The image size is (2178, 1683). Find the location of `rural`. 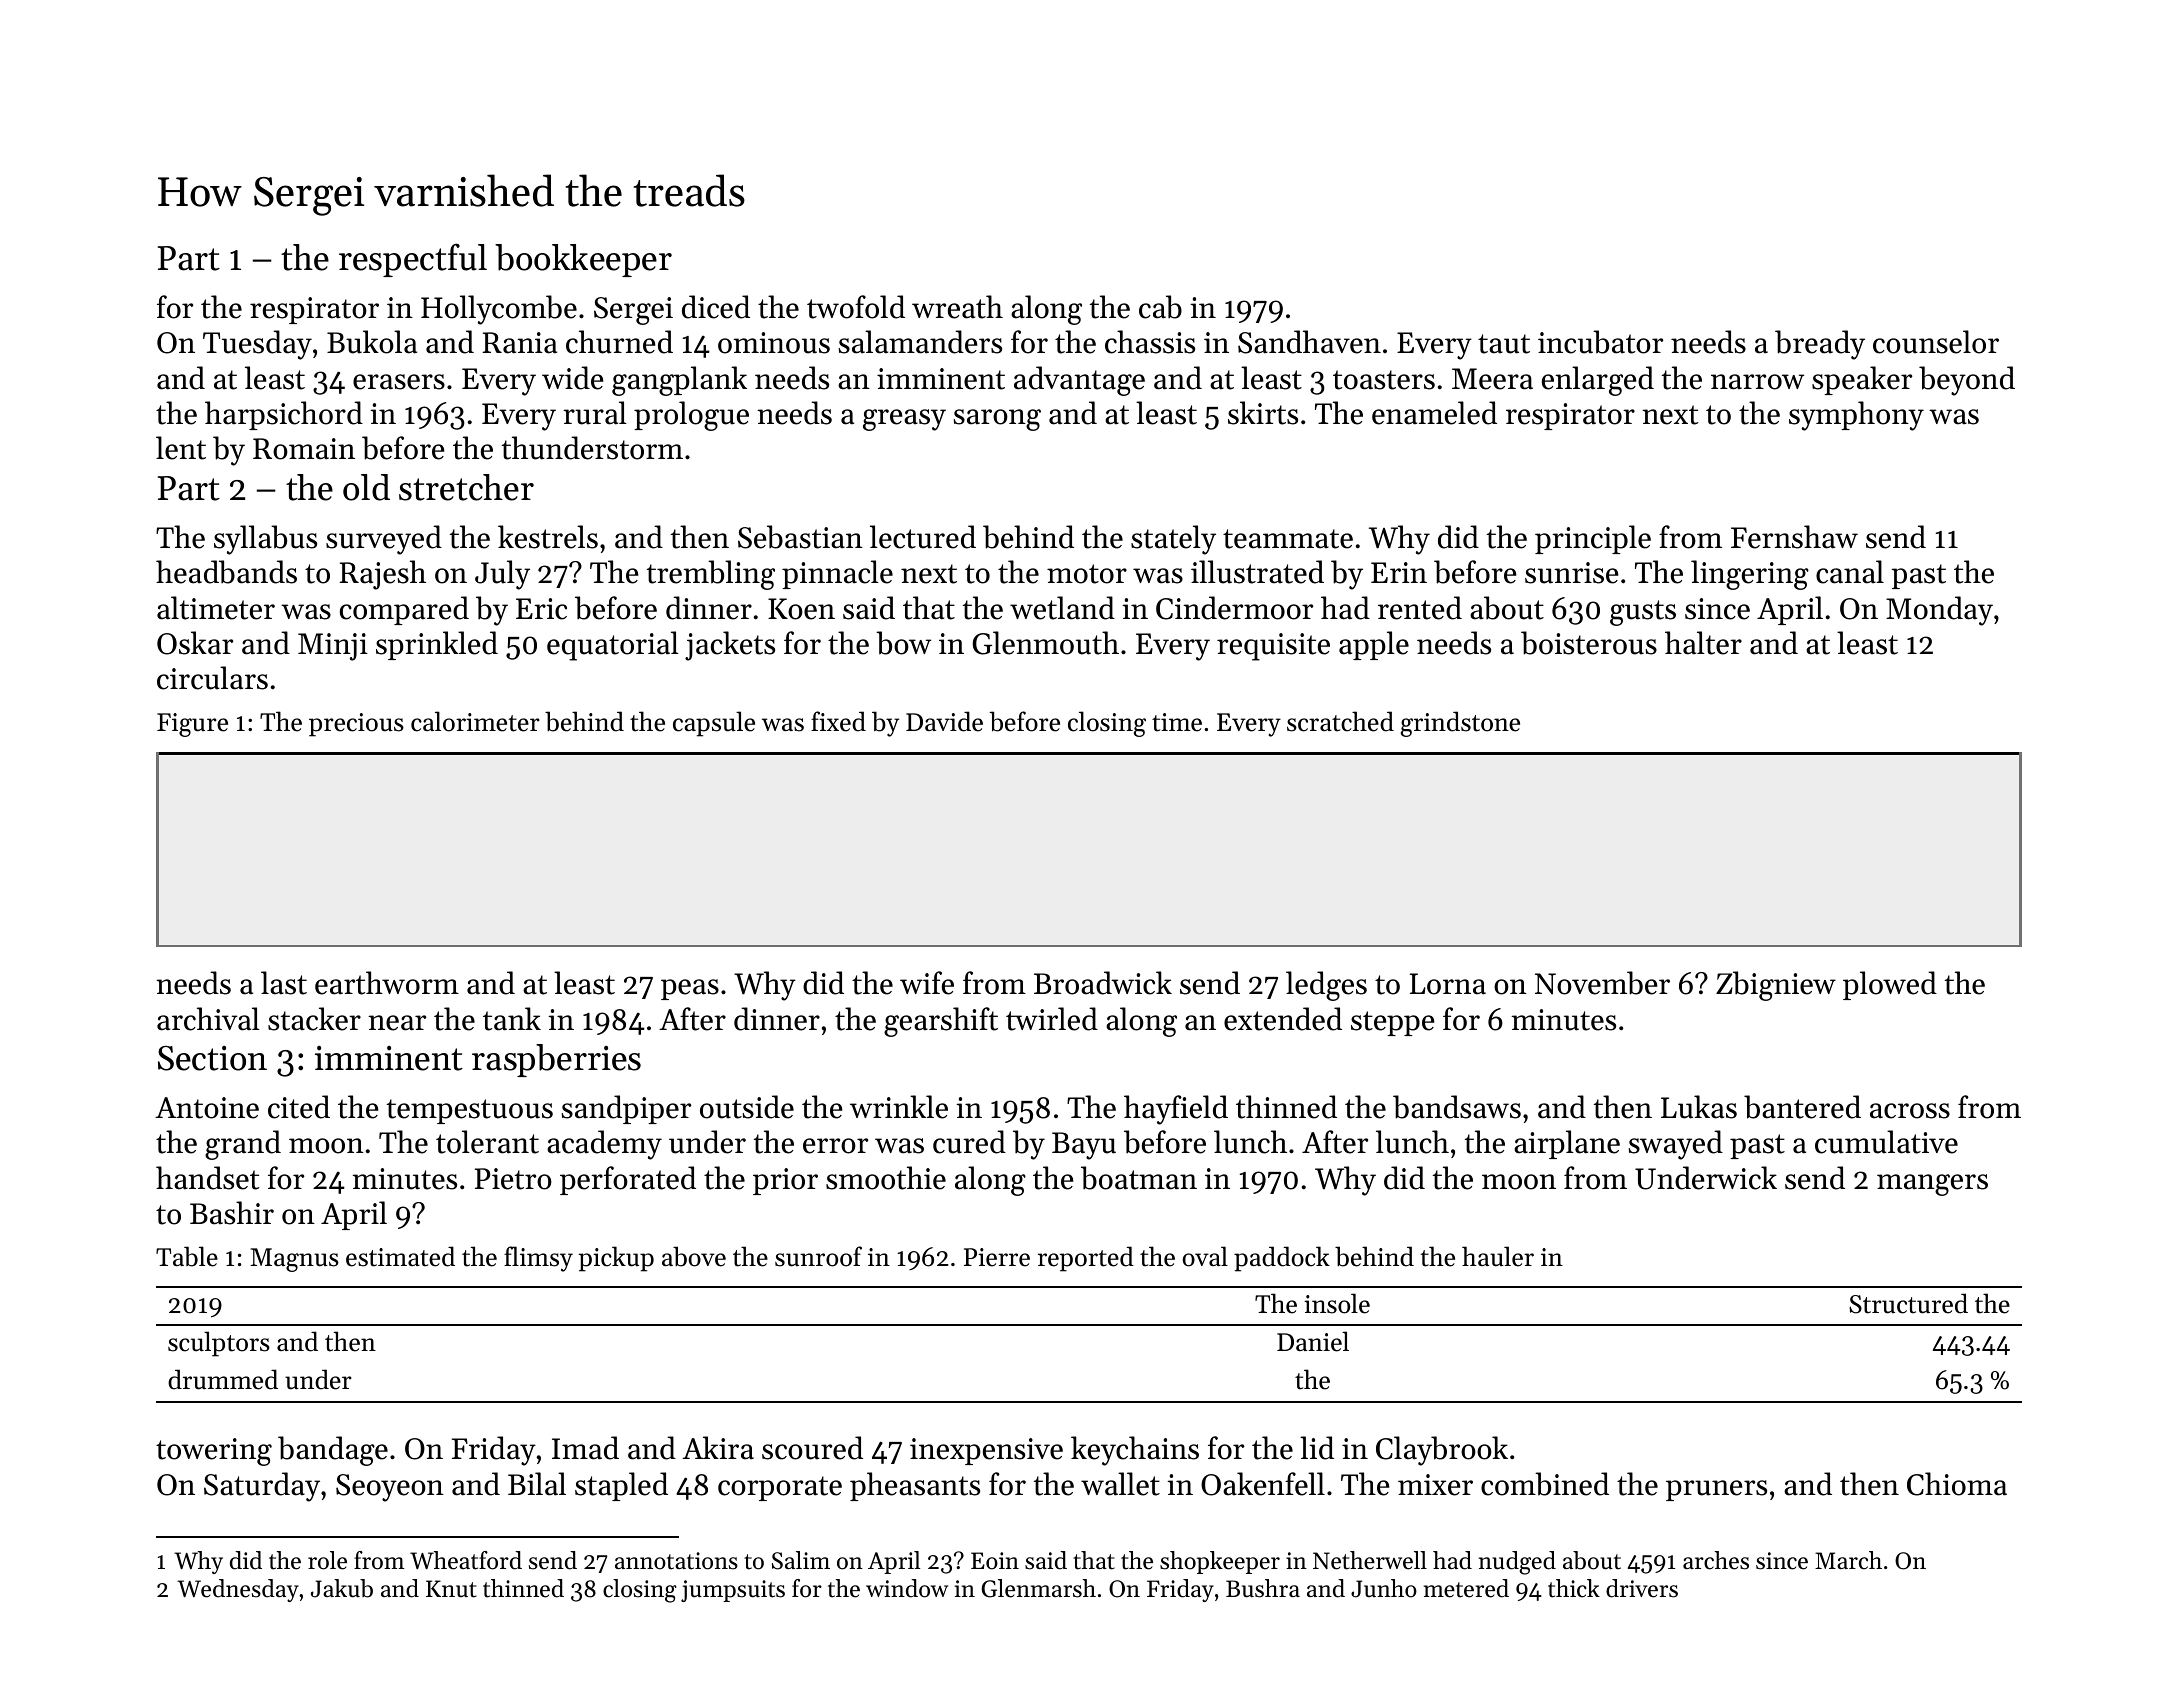

rural is located at coordinates (595, 413).
